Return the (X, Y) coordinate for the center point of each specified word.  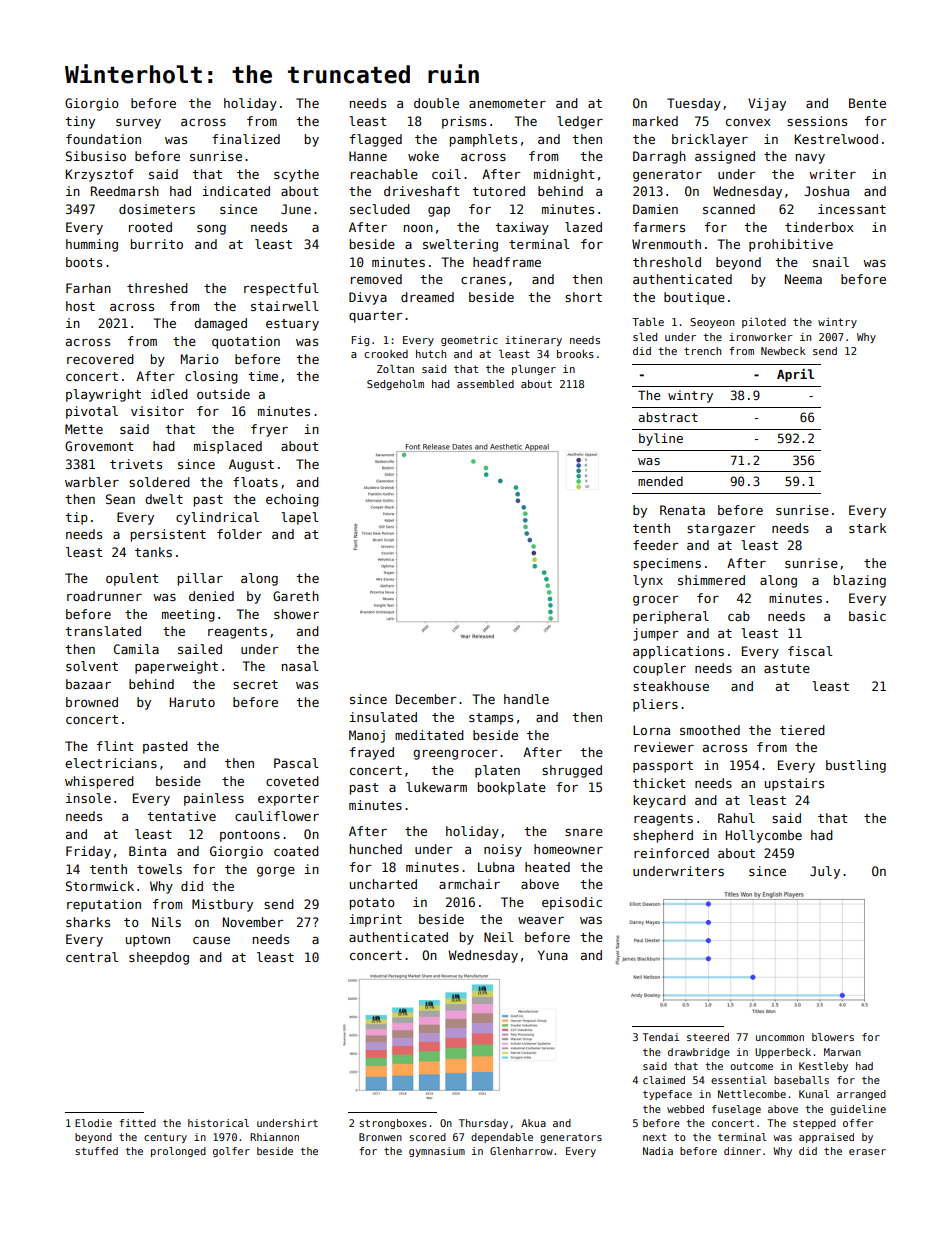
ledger (580, 122)
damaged (220, 324)
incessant (852, 209)
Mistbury (222, 905)
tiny (80, 122)
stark (868, 528)
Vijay (767, 104)
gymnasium (437, 1152)
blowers (833, 1037)
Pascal (296, 763)
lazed (583, 227)
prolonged (178, 1152)
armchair (469, 884)
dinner (742, 1151)
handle (526, 699)
